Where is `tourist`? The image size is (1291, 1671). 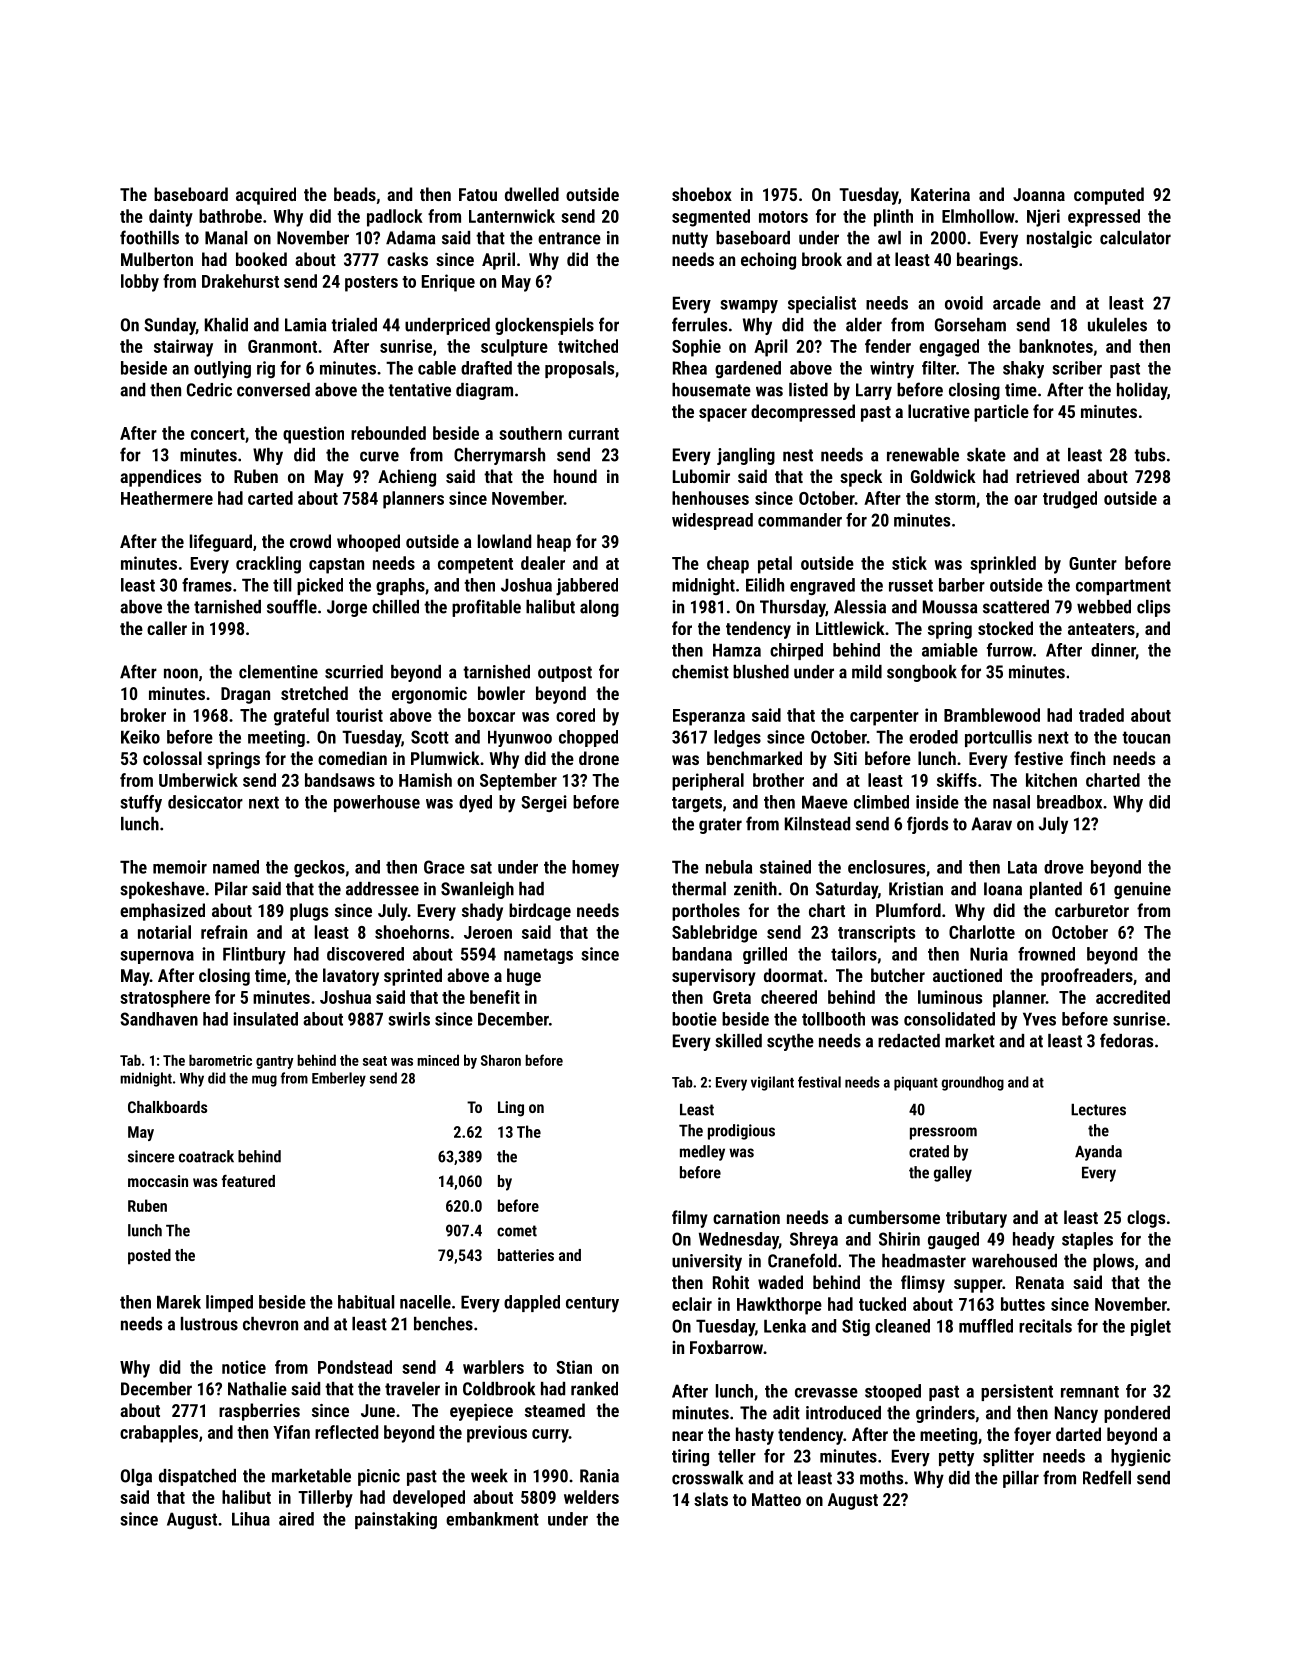
tourist is located at coordinates (359, 715).
